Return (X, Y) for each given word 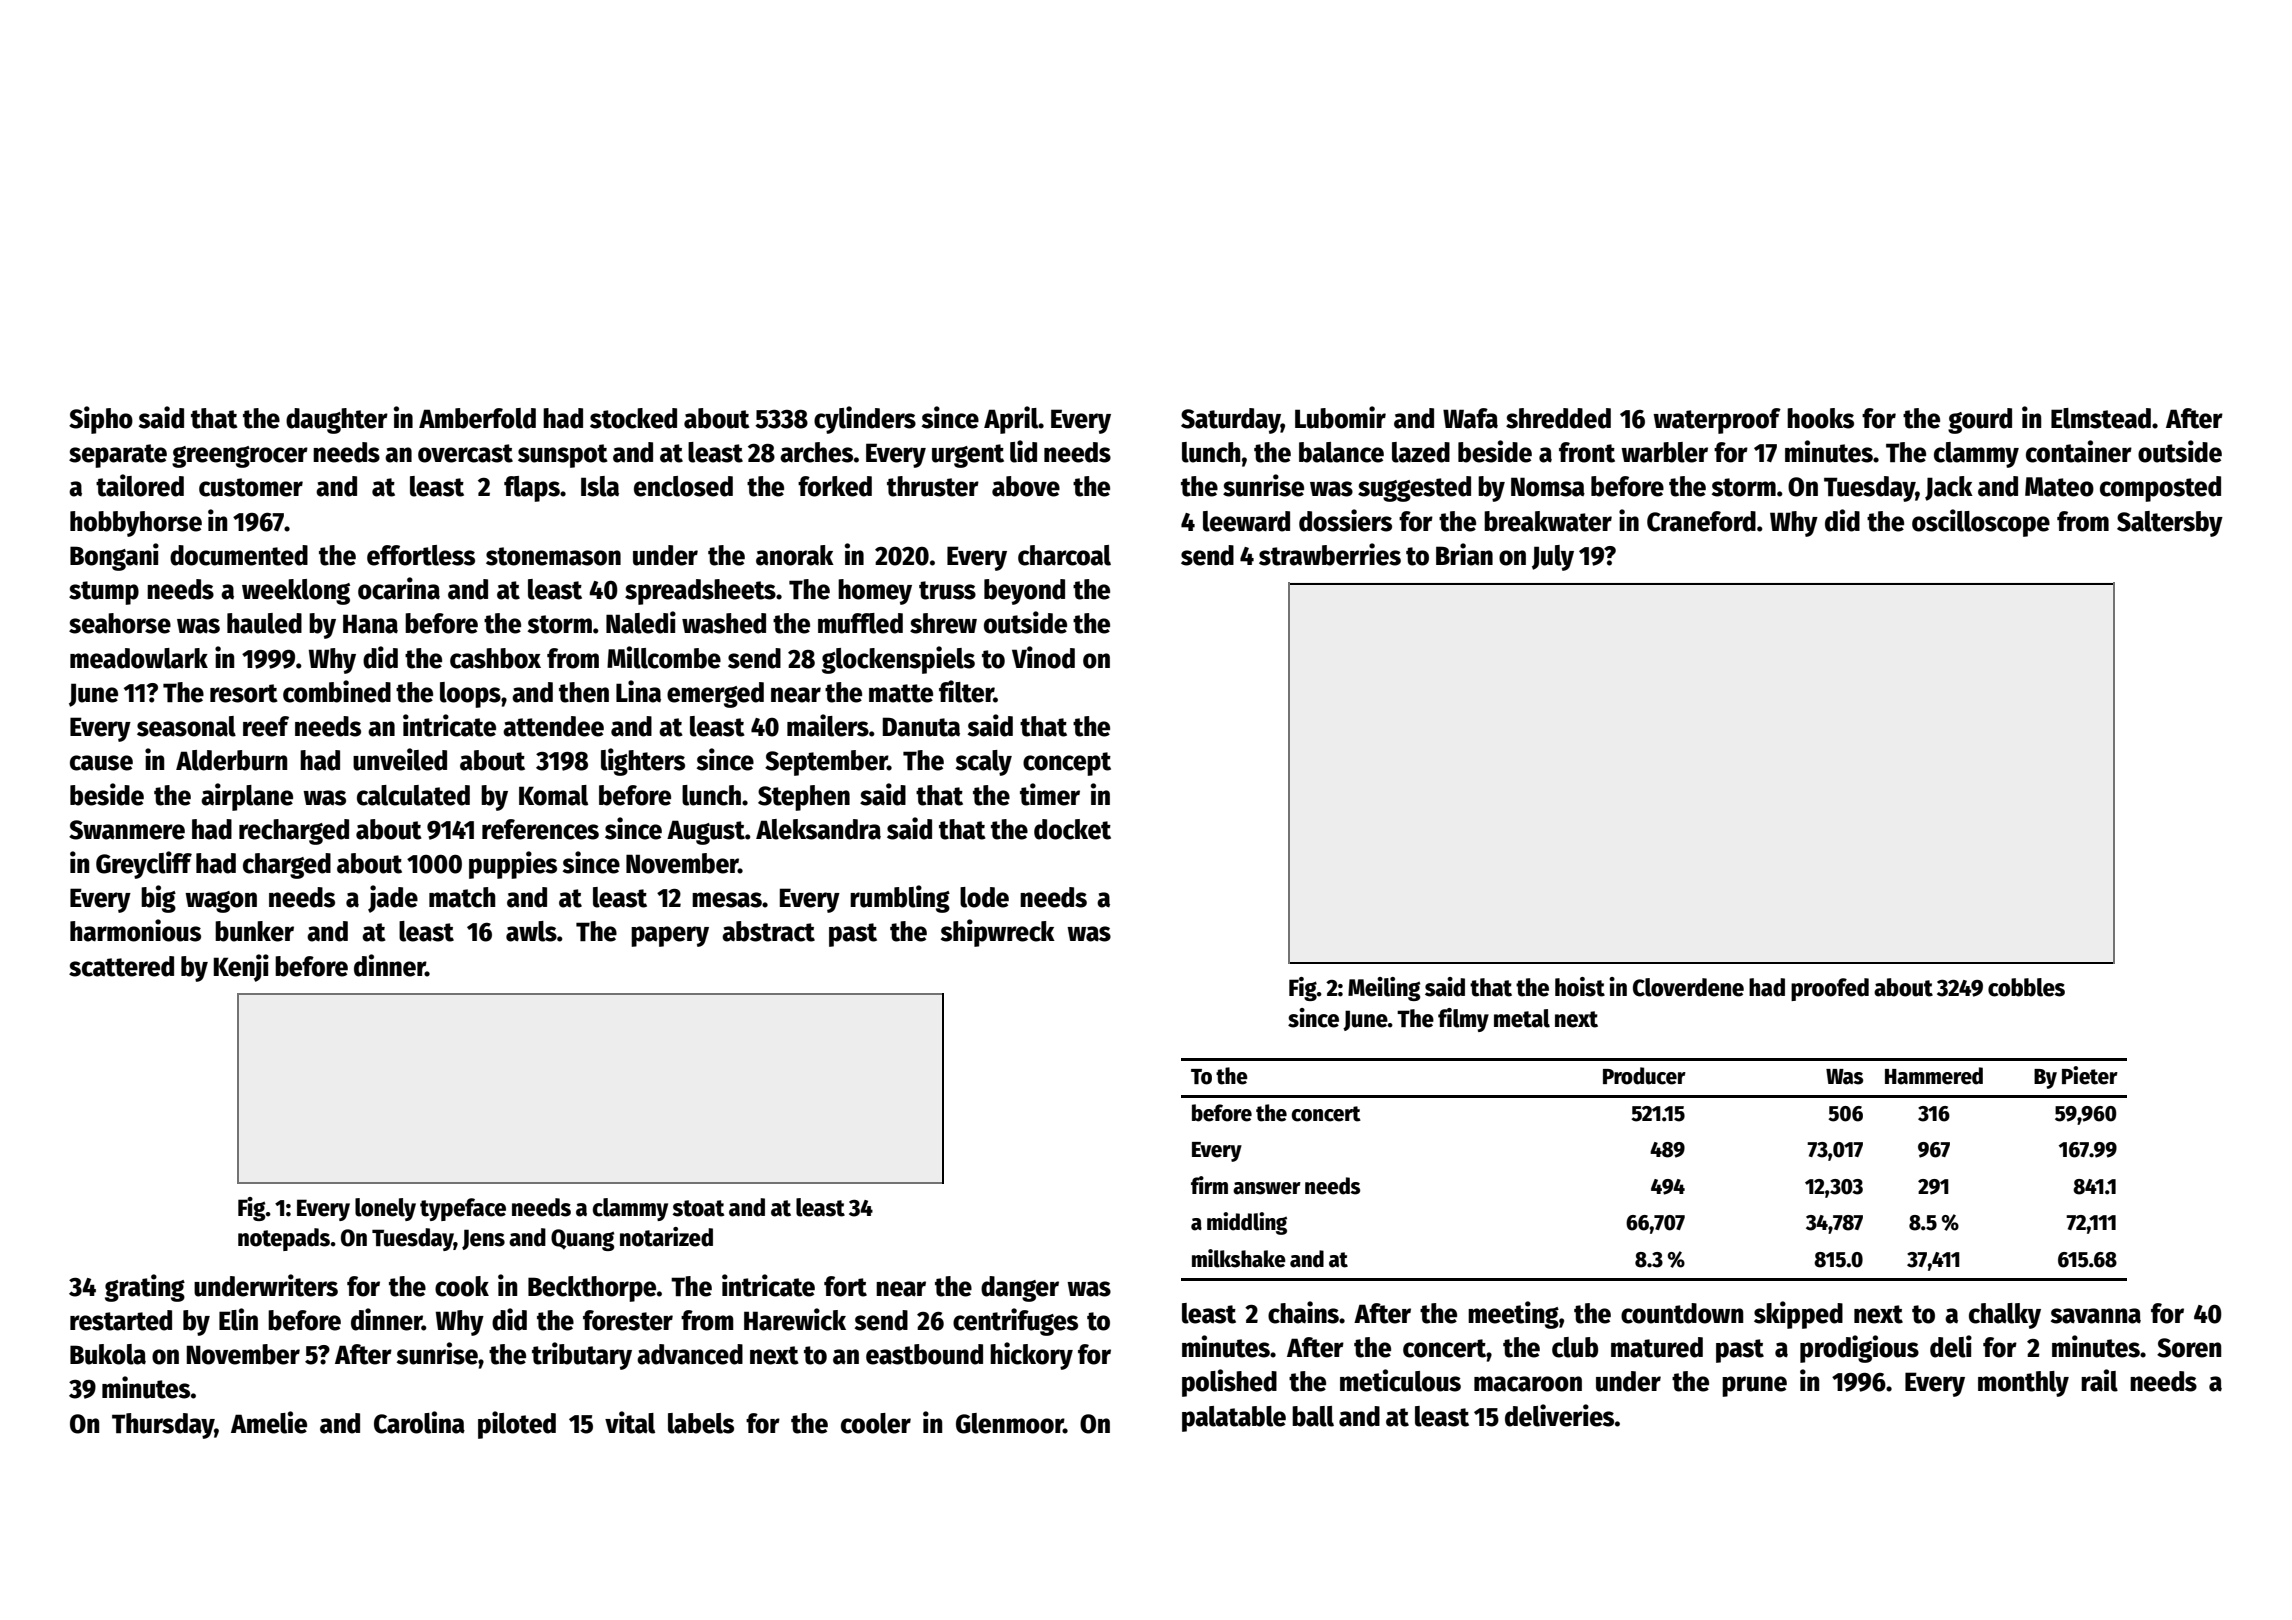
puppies (513, 865)
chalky (2005, 1316)
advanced (690, 1354)
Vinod (1043, 657)
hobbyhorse (136, 524)
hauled (264, 623)
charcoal (1064, 555)
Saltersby (2170, 524)
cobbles (2026, 987)
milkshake (1239, 1258)
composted (2160, 489)
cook (462, 1286)
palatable (1234, 1419)
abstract (768, 931)
